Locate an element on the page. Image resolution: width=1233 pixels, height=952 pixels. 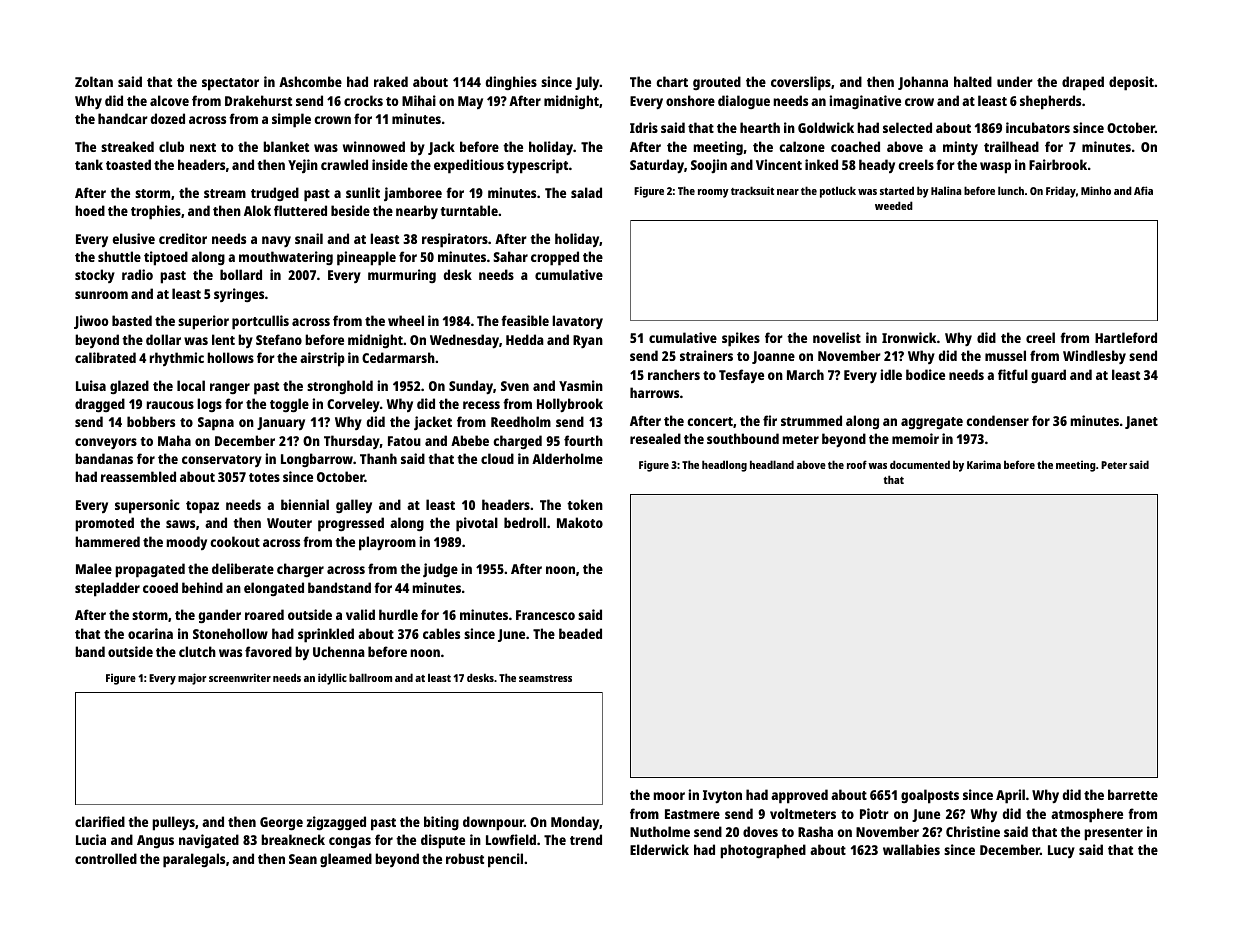
raked is located at coordinates (391, 81).
